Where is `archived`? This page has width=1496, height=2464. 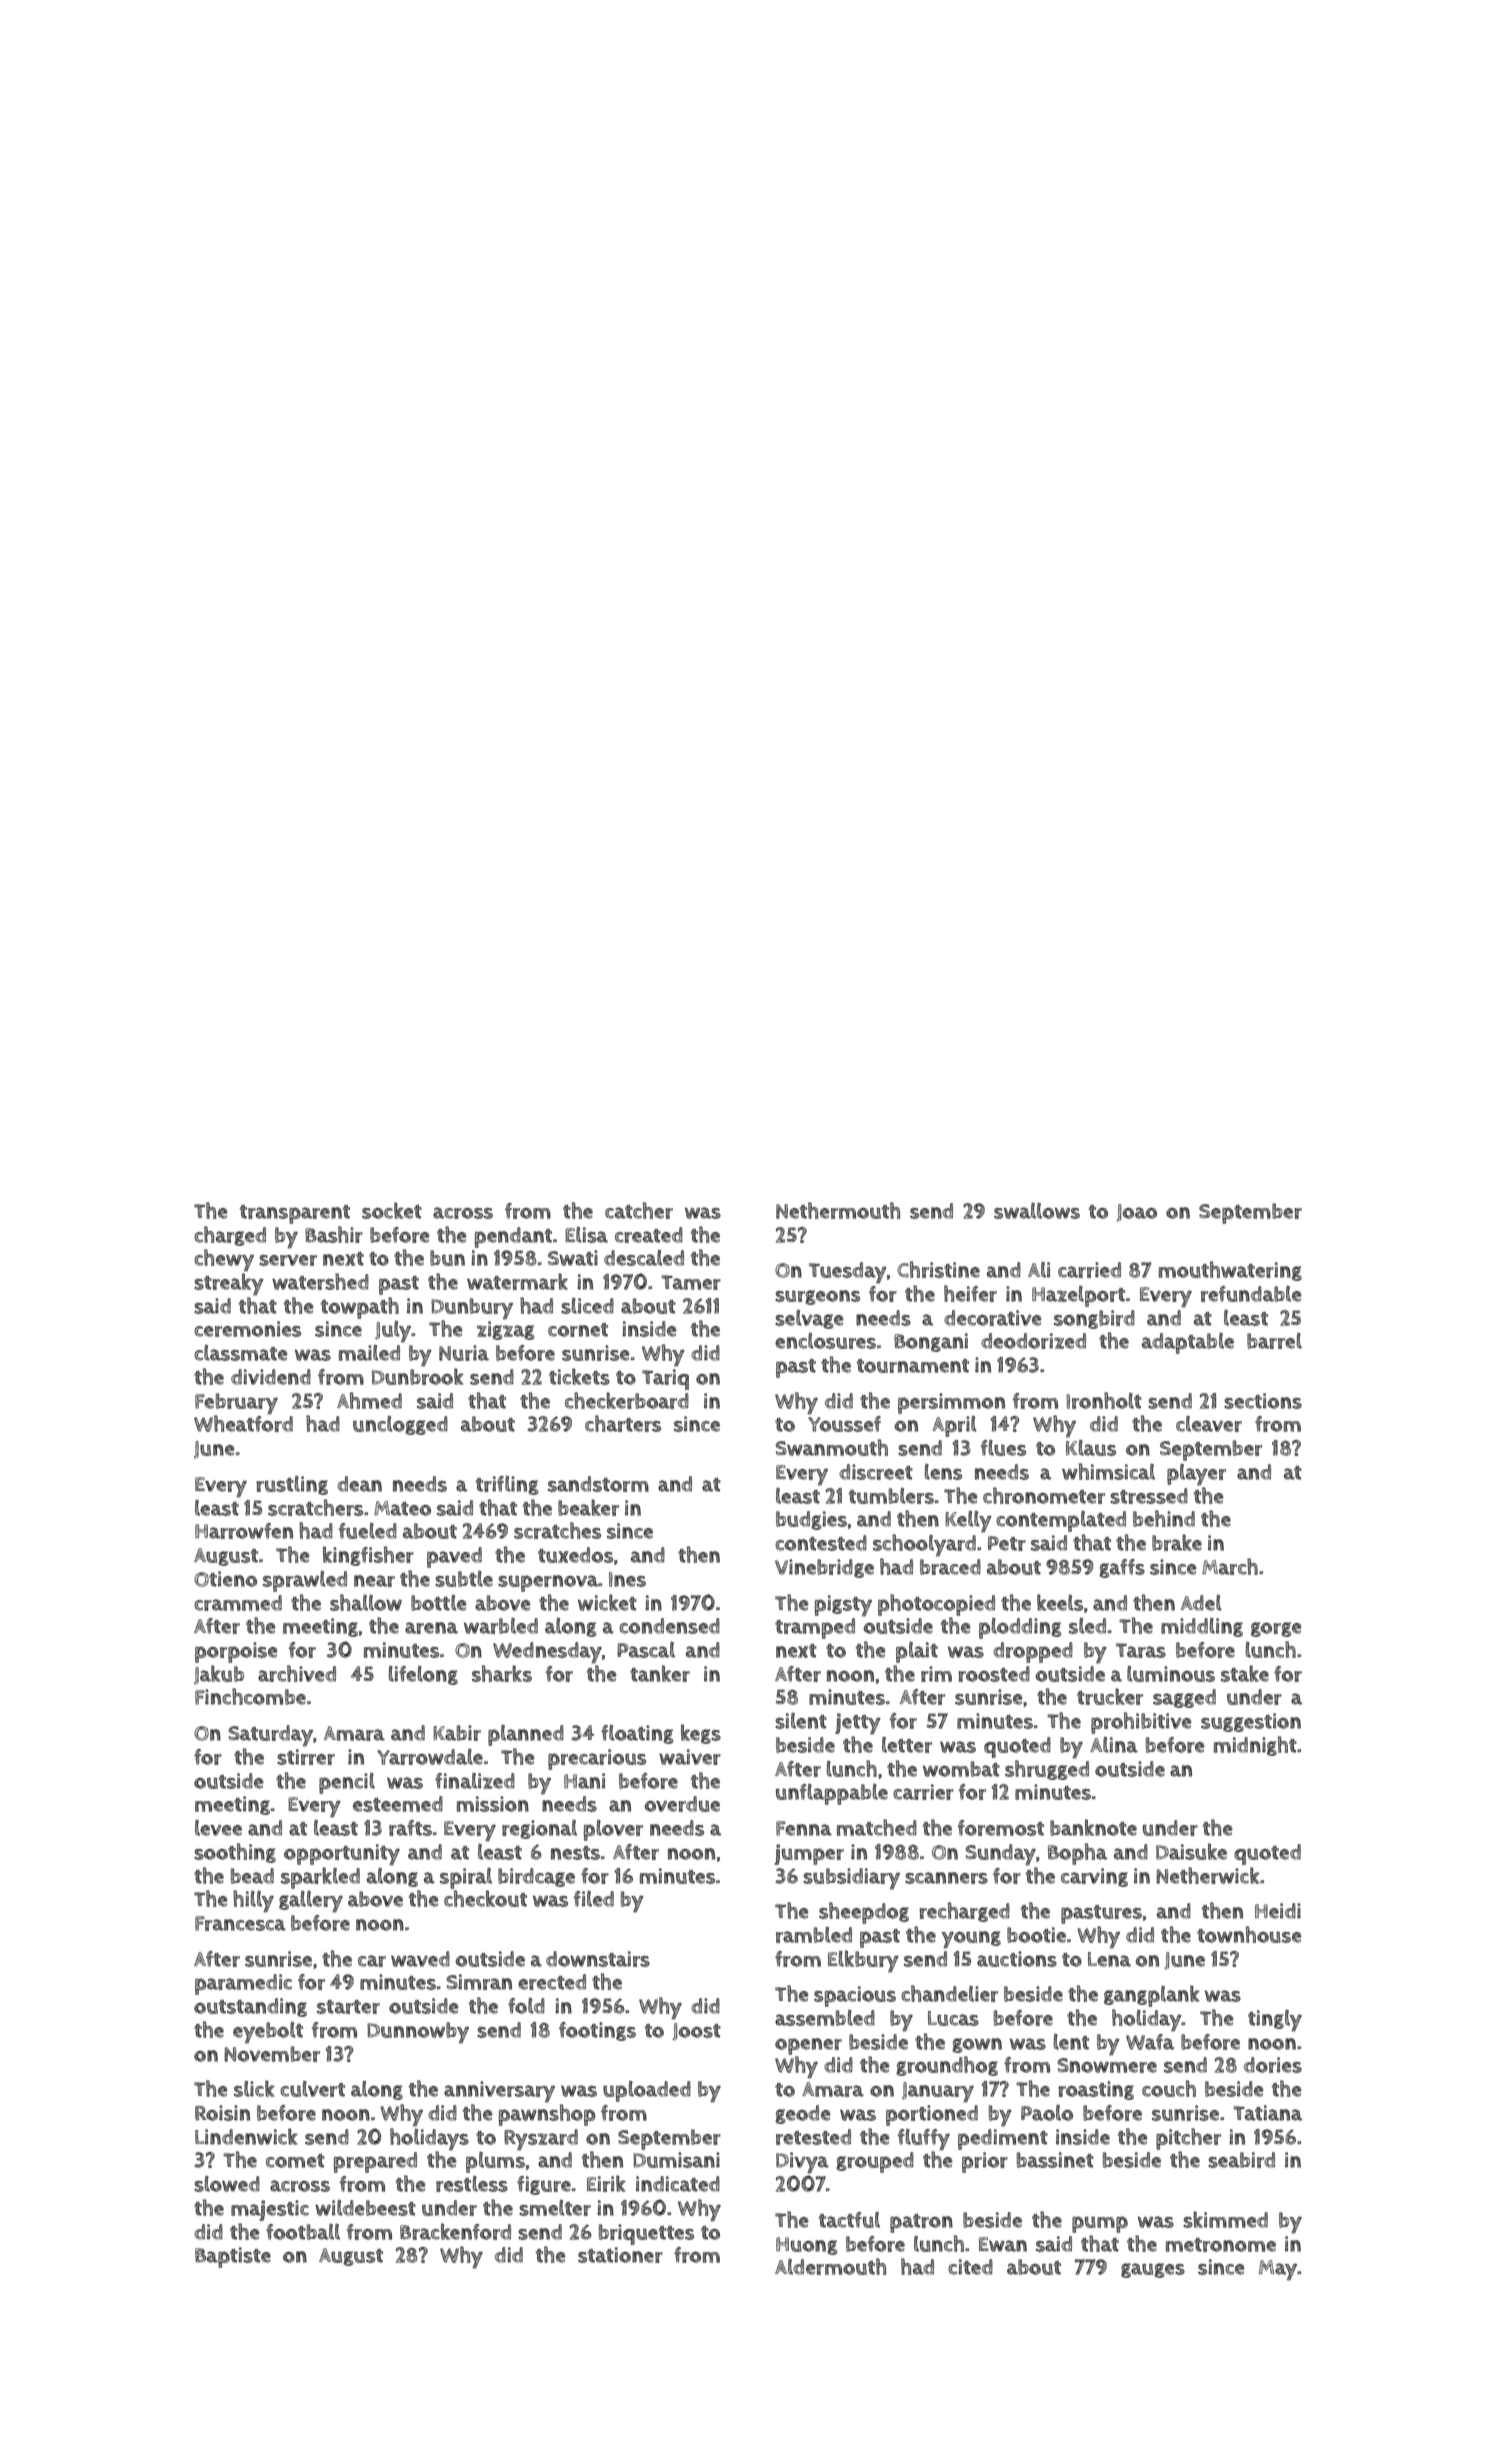 archived is located at coordinates (297, 1673).
